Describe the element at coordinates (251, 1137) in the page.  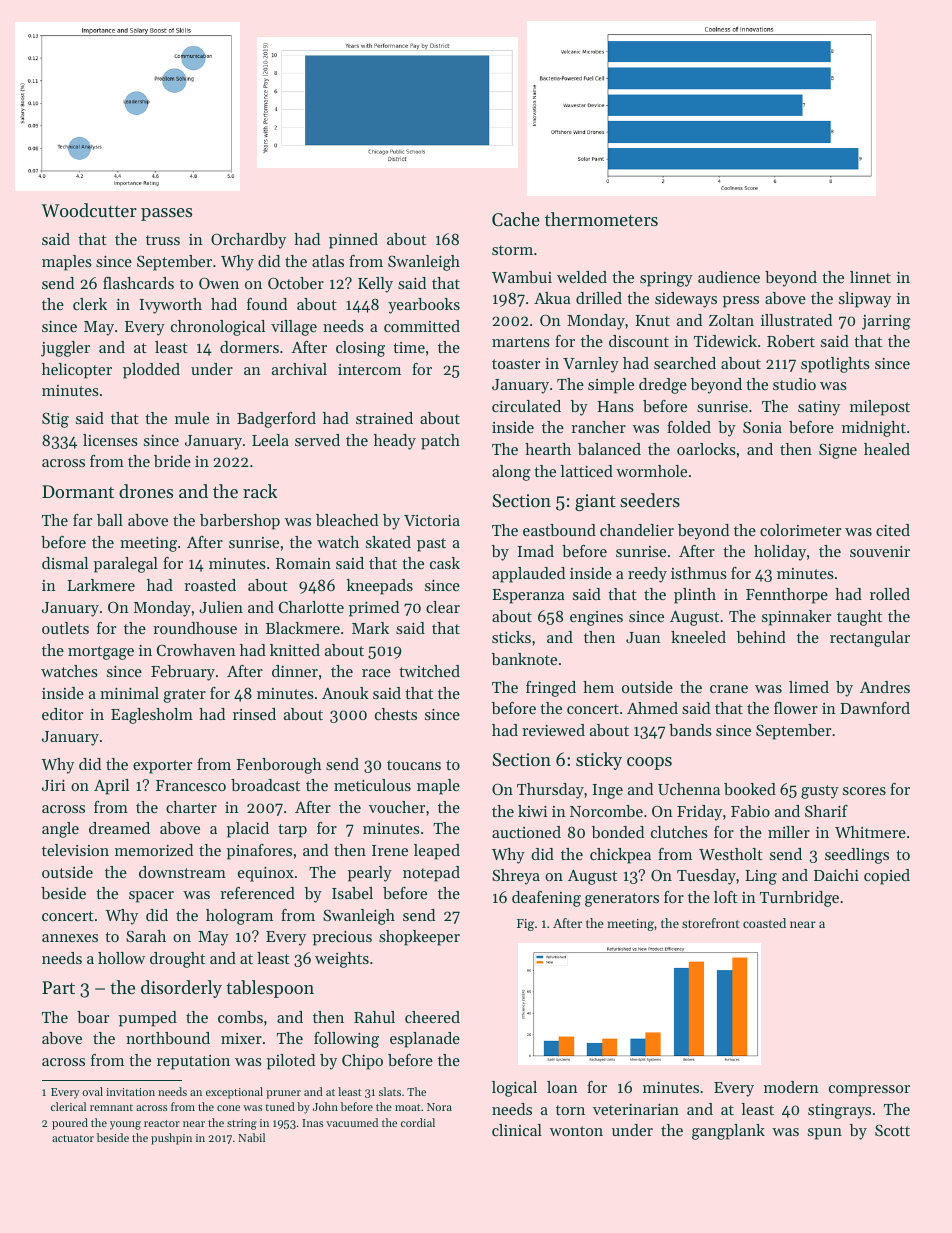
I see `Nabil` at that location.
